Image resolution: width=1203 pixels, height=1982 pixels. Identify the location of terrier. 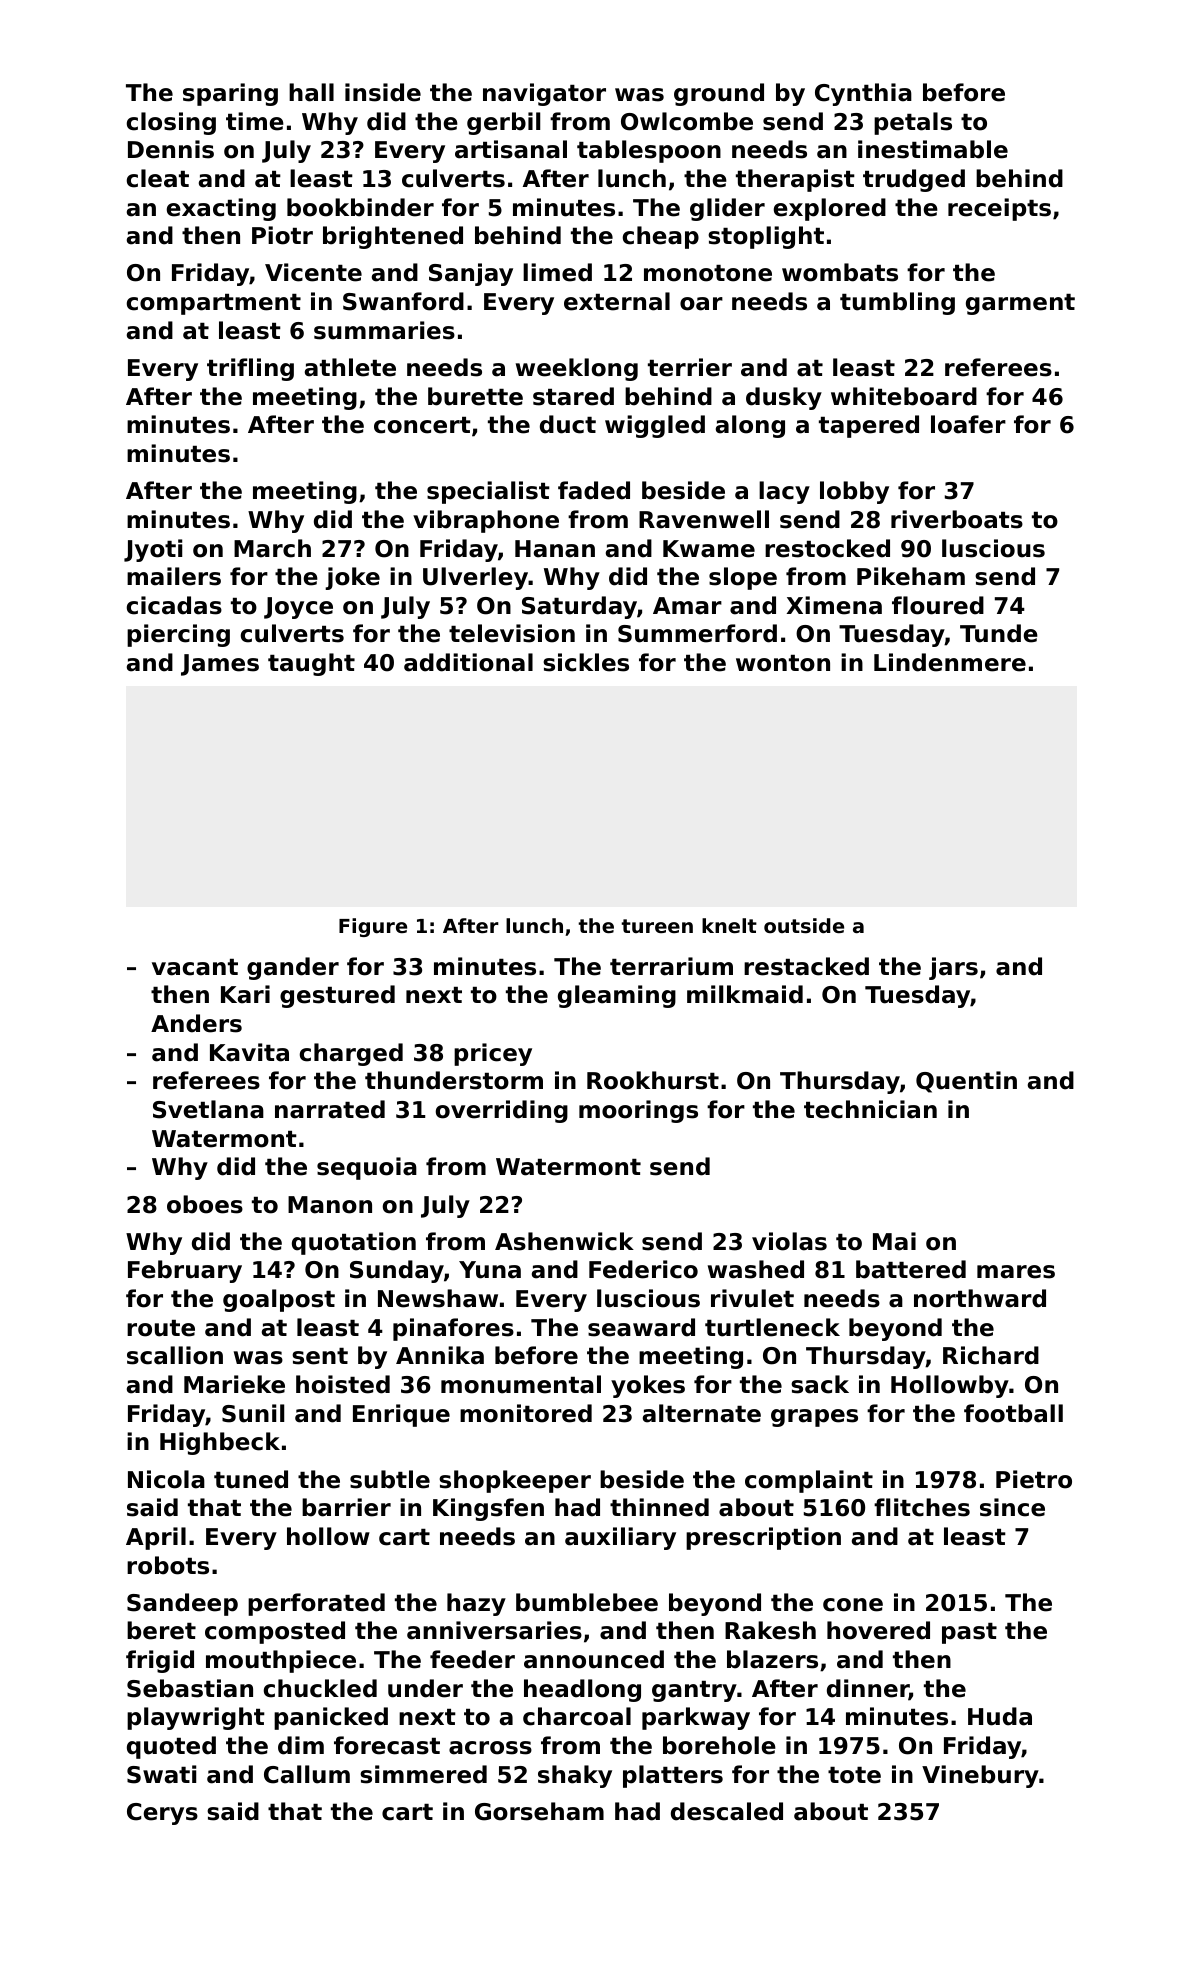
(690, 367).
